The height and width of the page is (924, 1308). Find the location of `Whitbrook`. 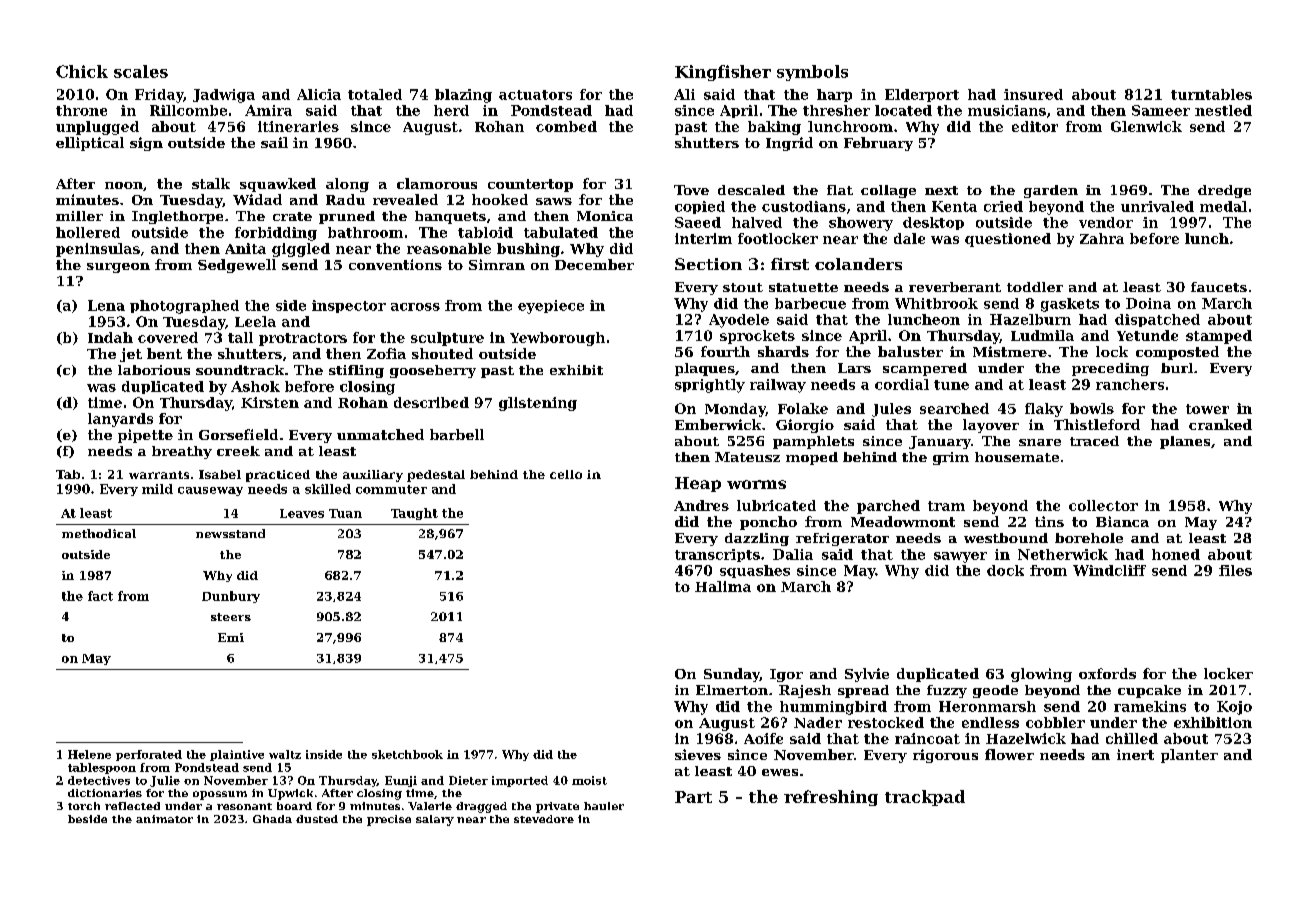

Whitbrook is located at coordinates (936, 303).
